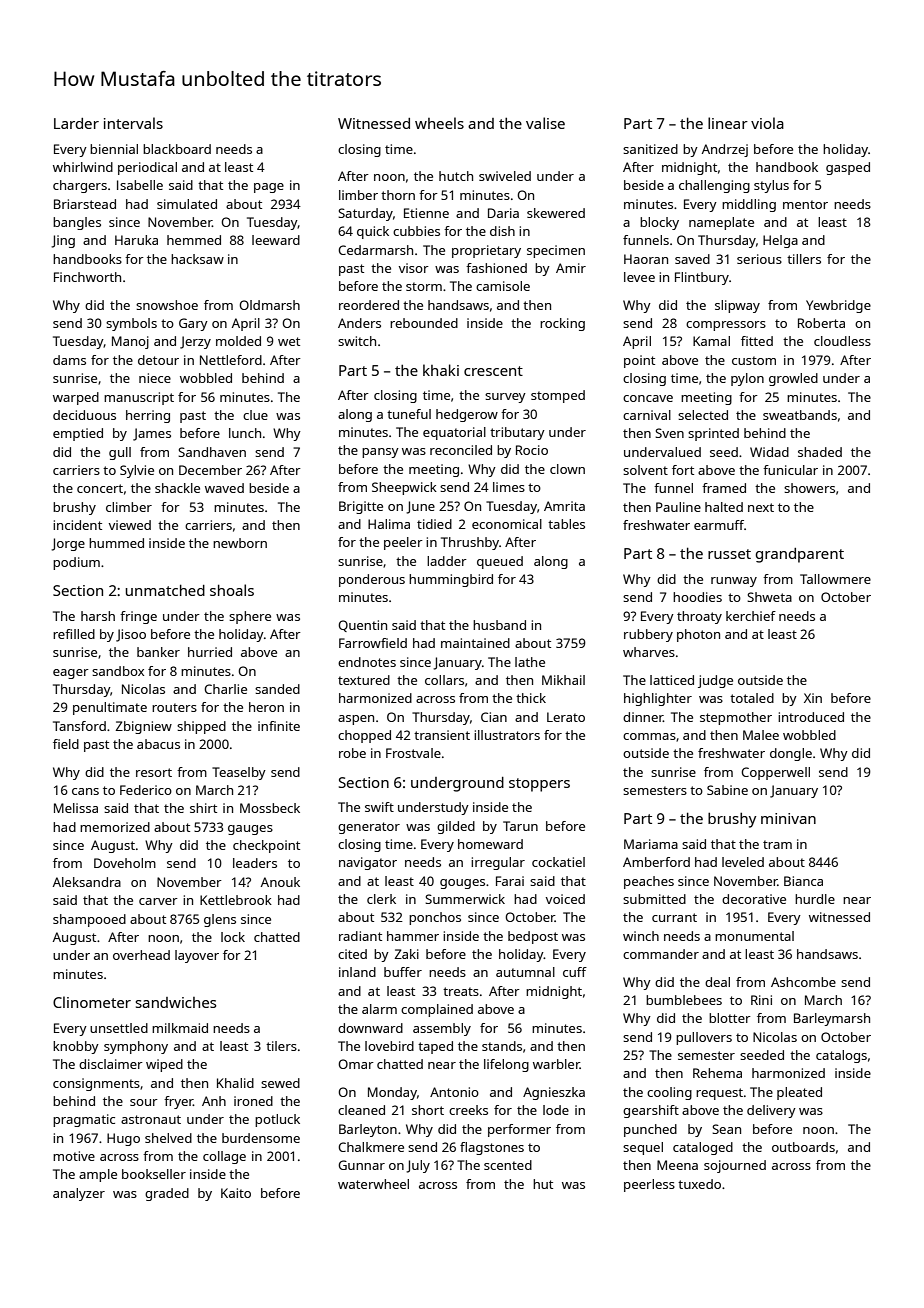  What do you see at coordinates (269, 188) in the screenshot?
I see `page` at bounding box center [269, 188].
